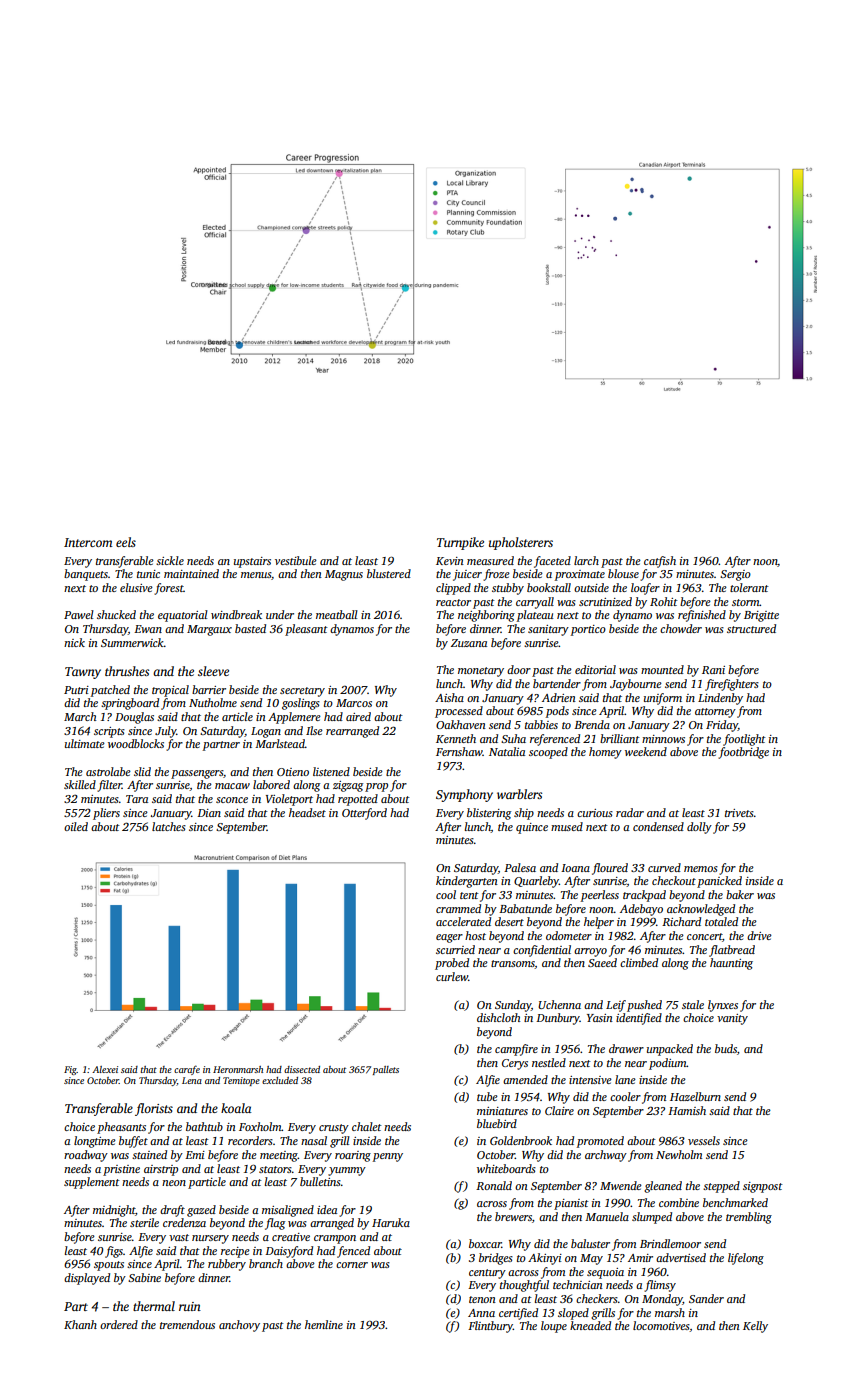 Image resolution: width=849 pixels, height=1400 pixels. What do you see at coordinates (239, 1326) in the screenshot?
I see `anchovy` at bounding box center [239, 1326].
